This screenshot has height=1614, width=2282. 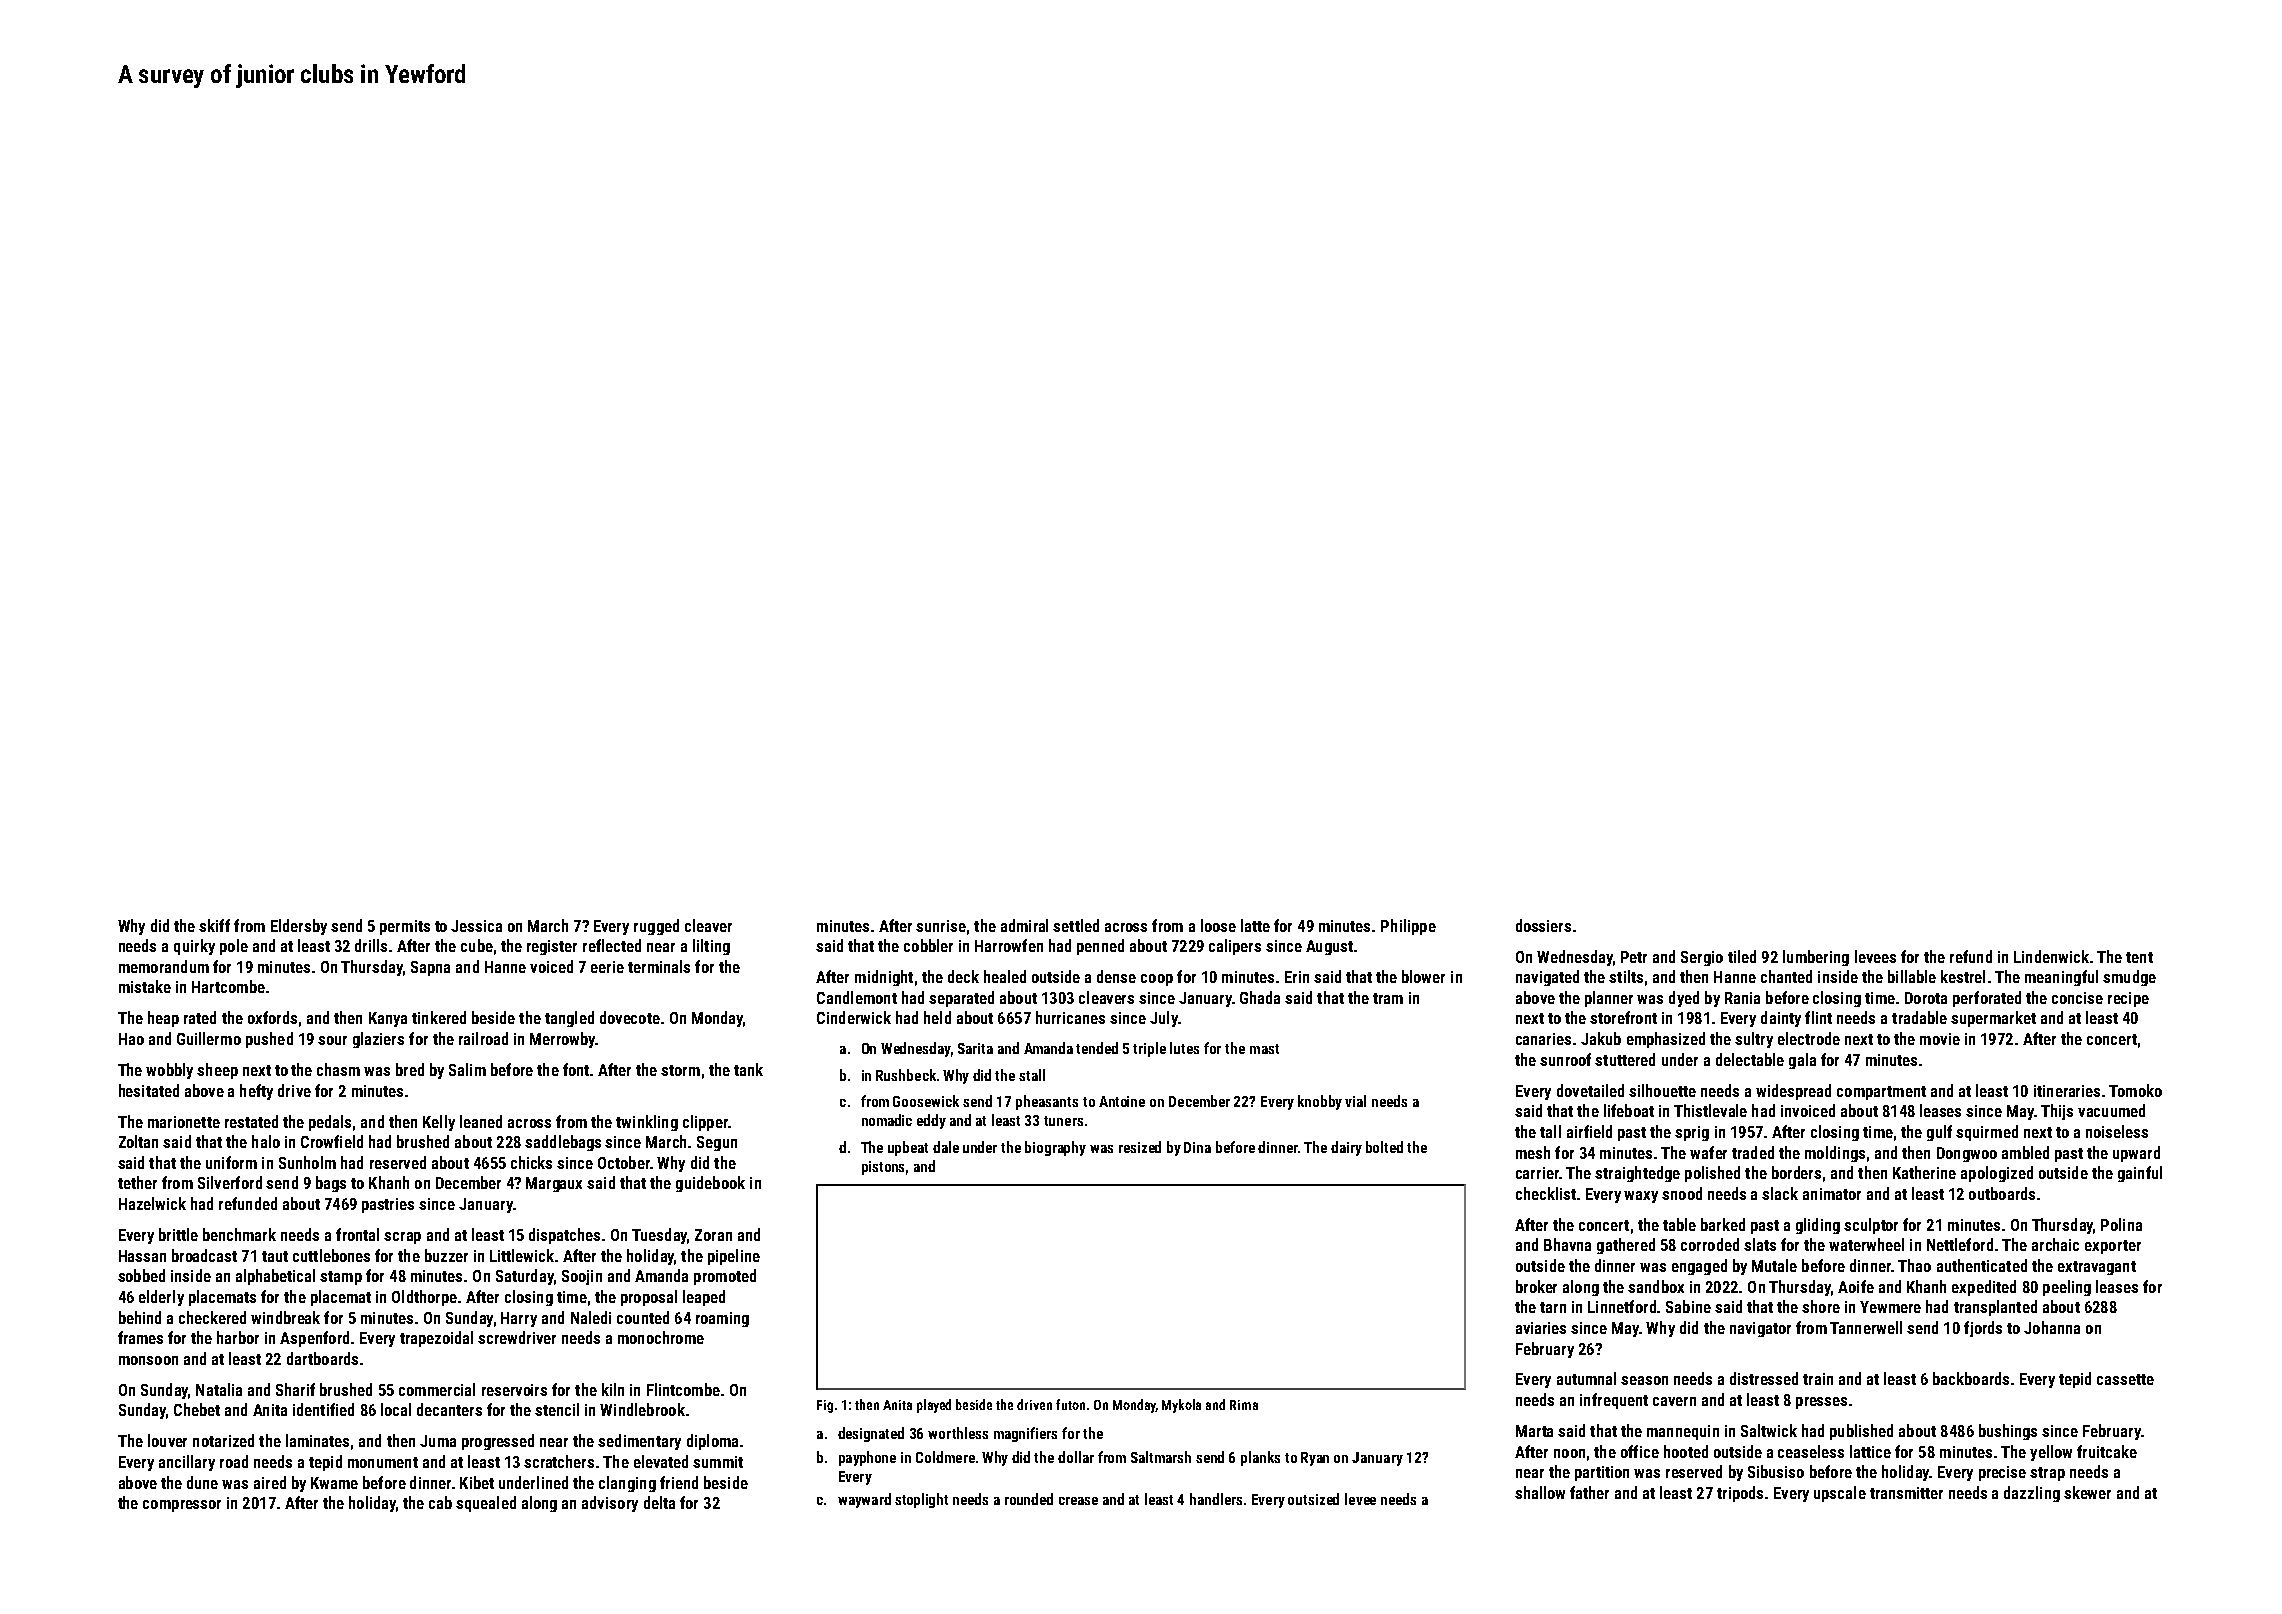 I want to click on dossiers, so click(x=1543, y=925).
